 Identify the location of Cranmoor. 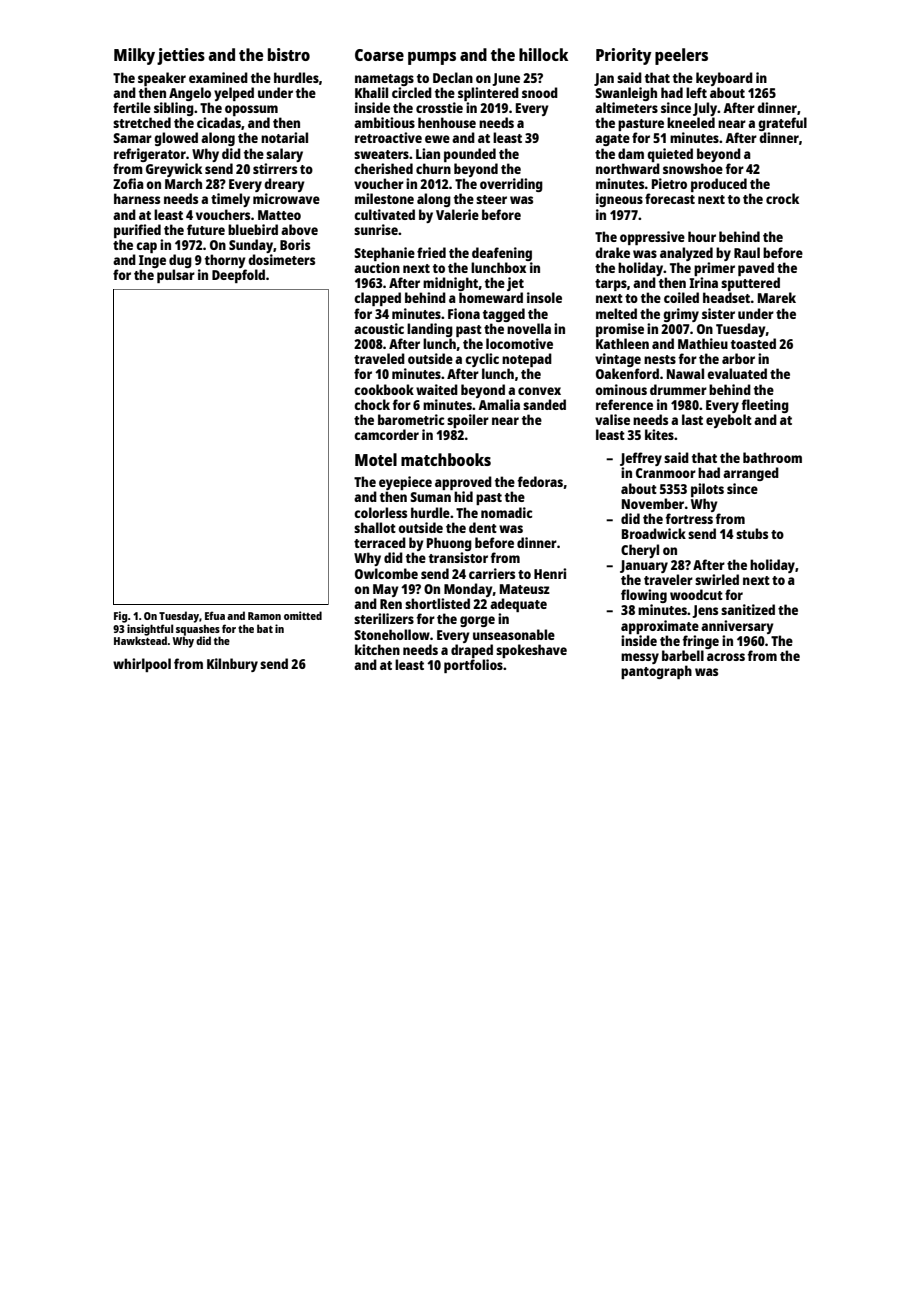
(666, 473).
